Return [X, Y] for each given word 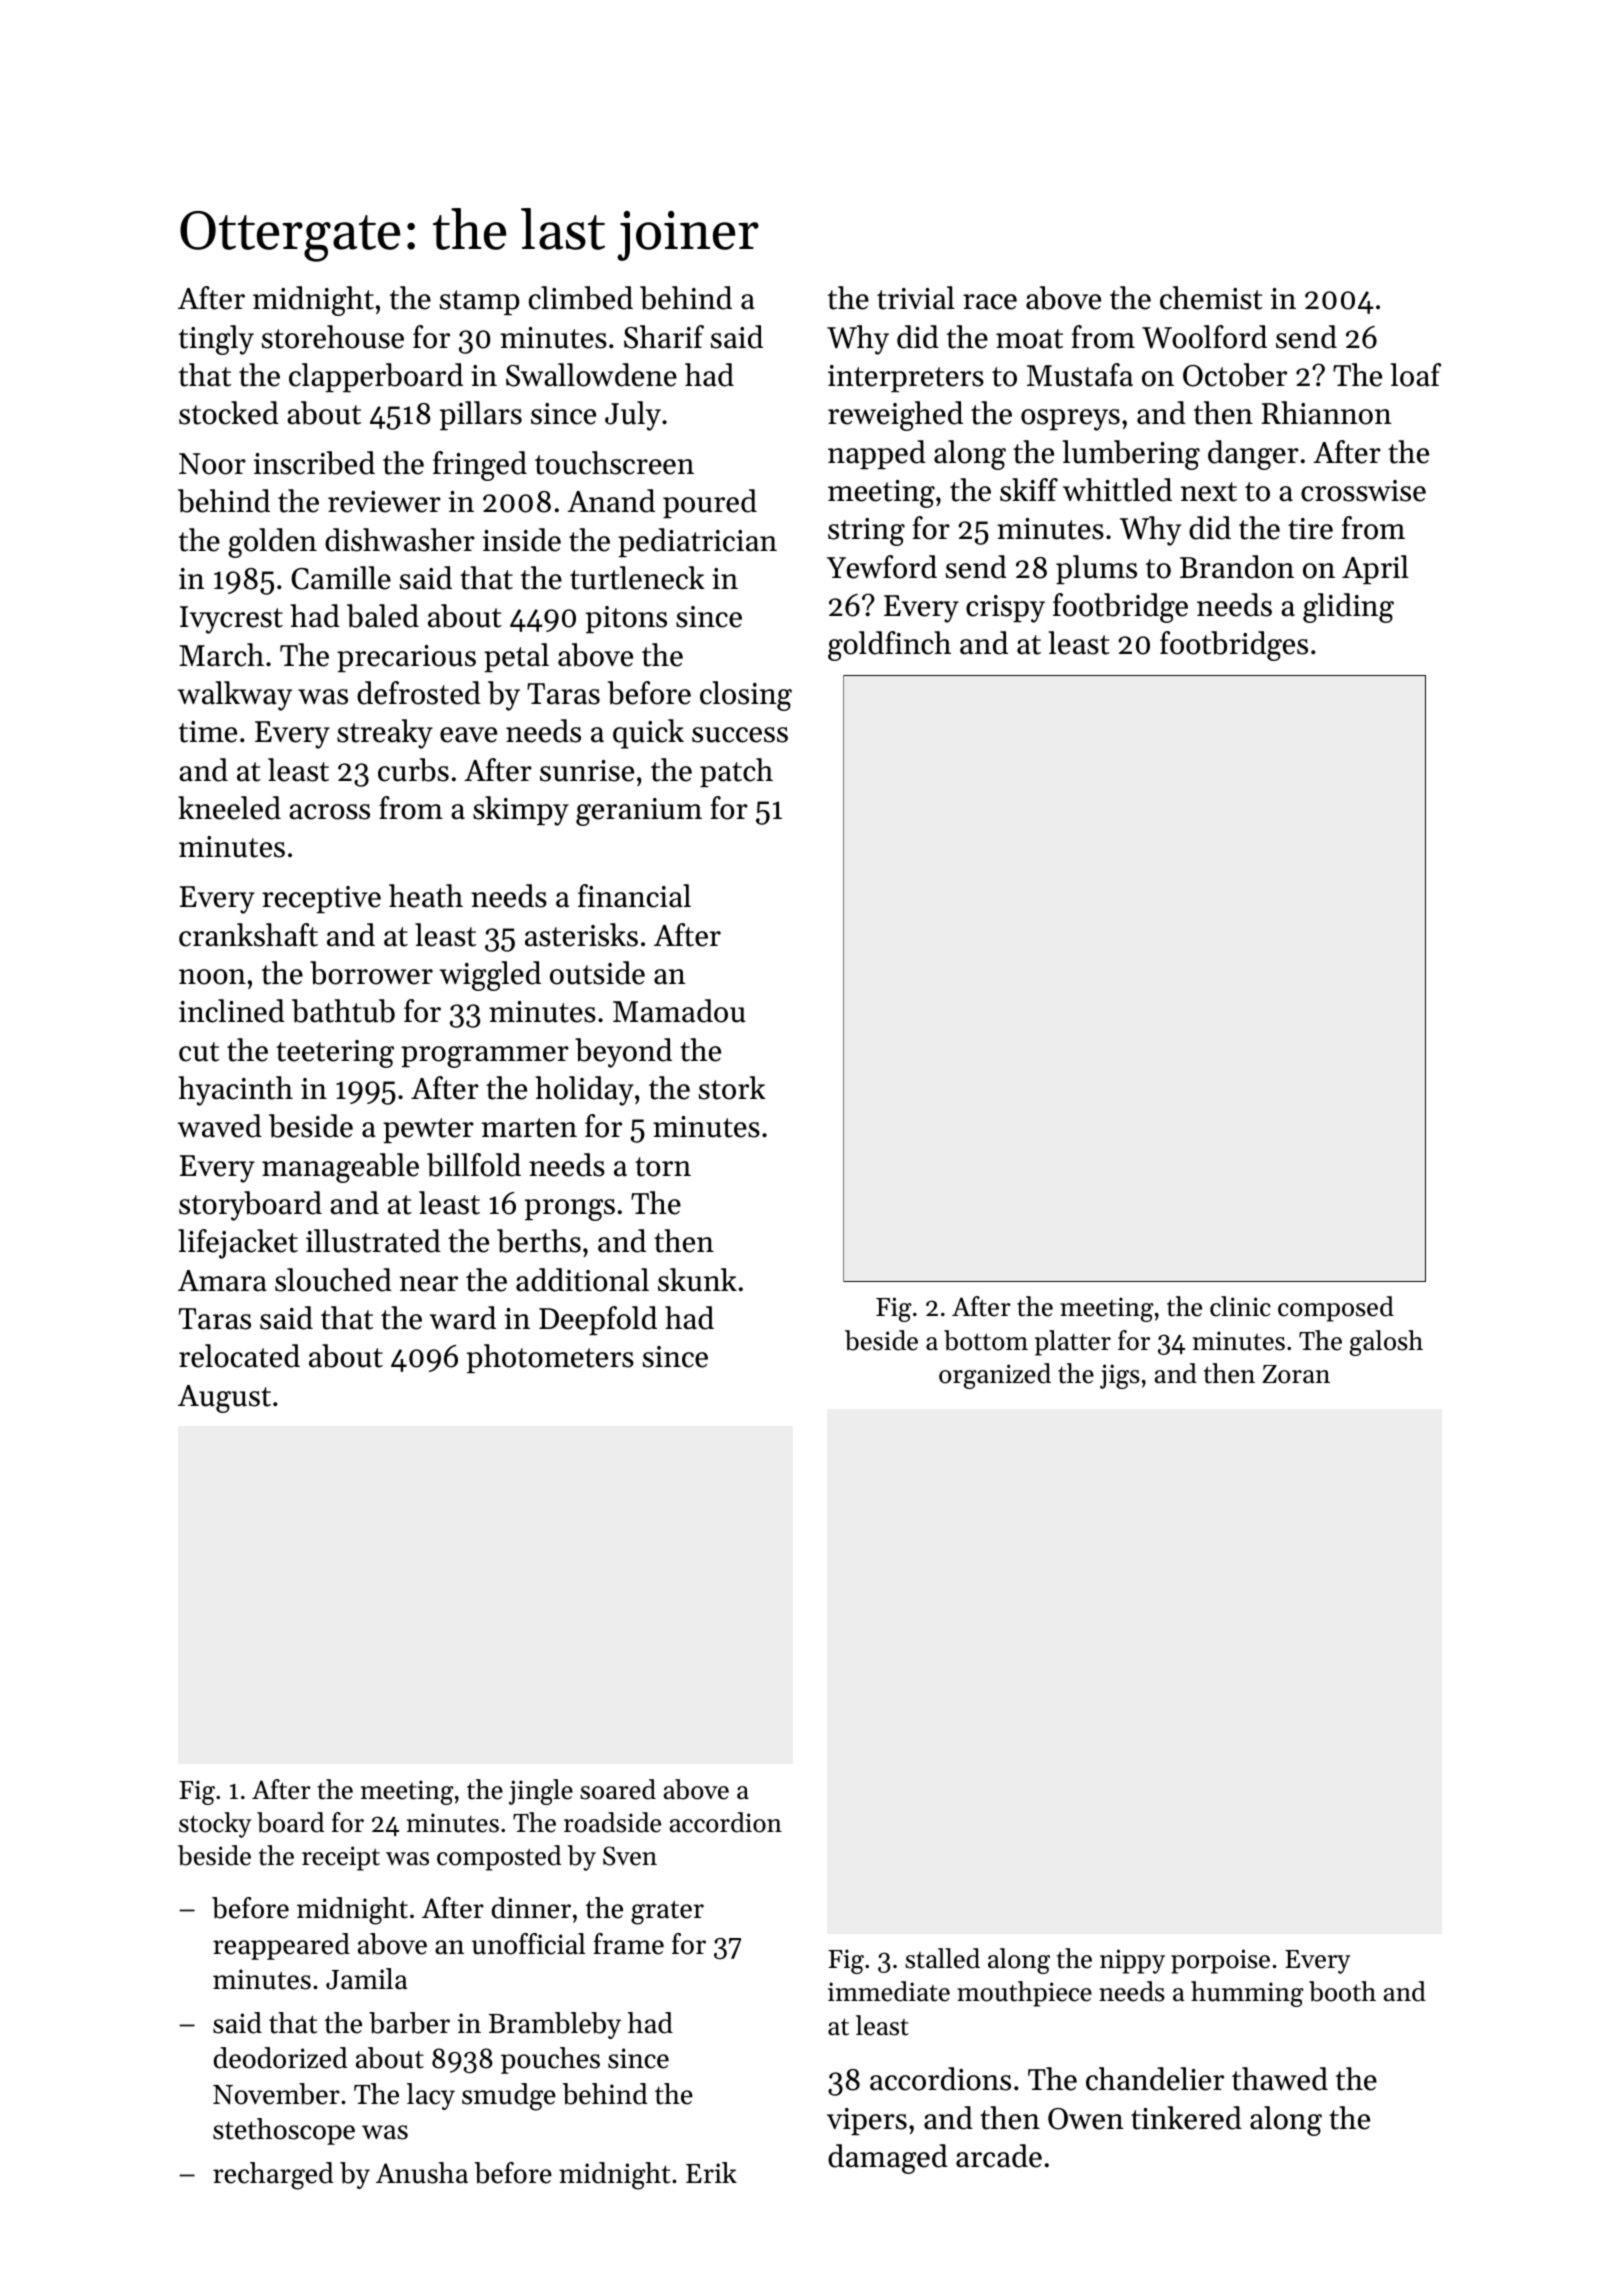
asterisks [581, 935]
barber [409, 2023]
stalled [942, 1958]
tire [1310, 529]
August [224, 1399]
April [1375, 569]
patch [736, 772]
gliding [1348, 608]
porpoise [1220, 1961]
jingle [541, 1792]
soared [618, 1789]
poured [710, 503]
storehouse [333, 337]
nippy [1132, 1961]
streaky [385, 734]
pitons [626, 619]
